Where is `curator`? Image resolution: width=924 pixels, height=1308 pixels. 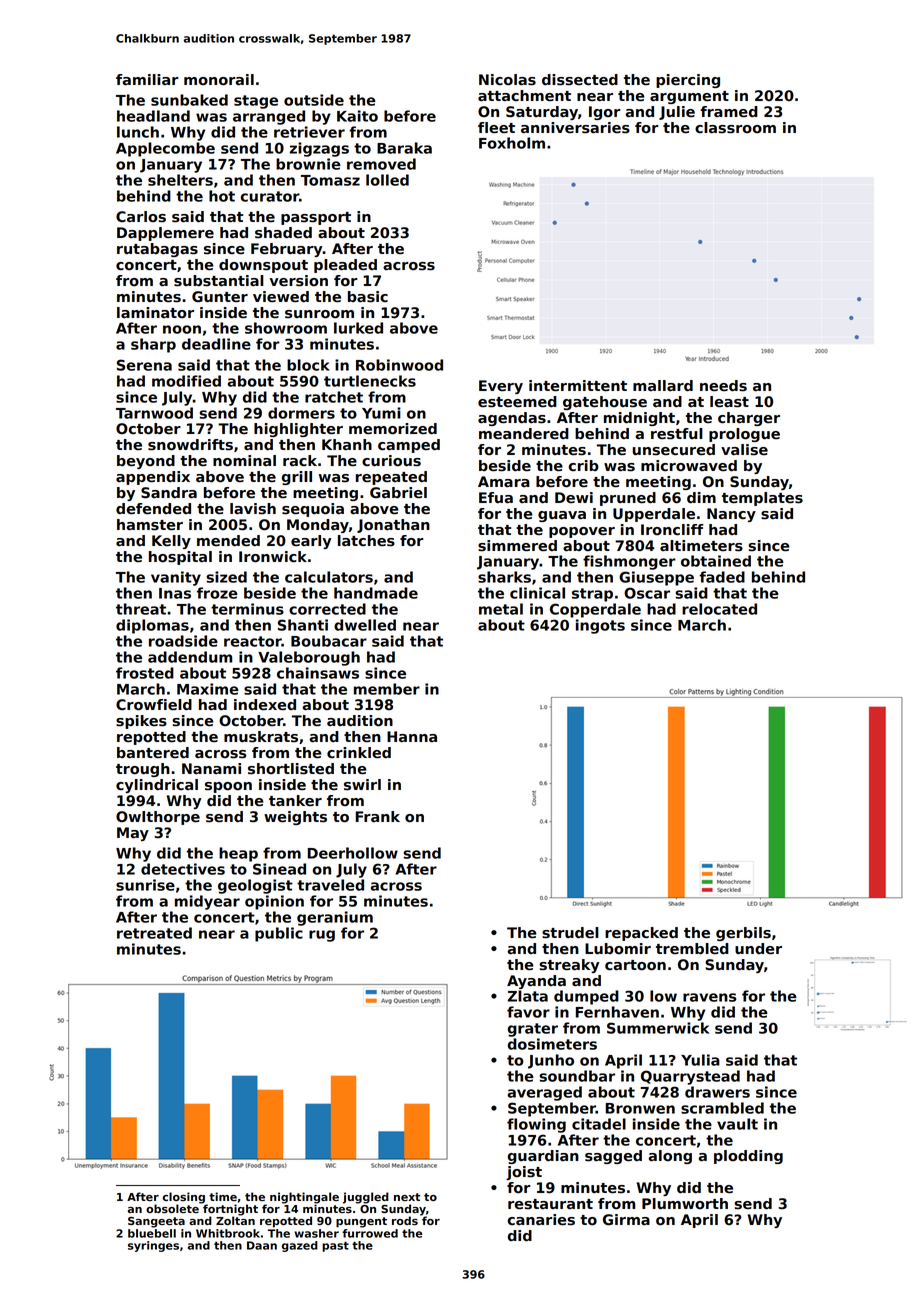
curator is located at coordinates (269, 196).
